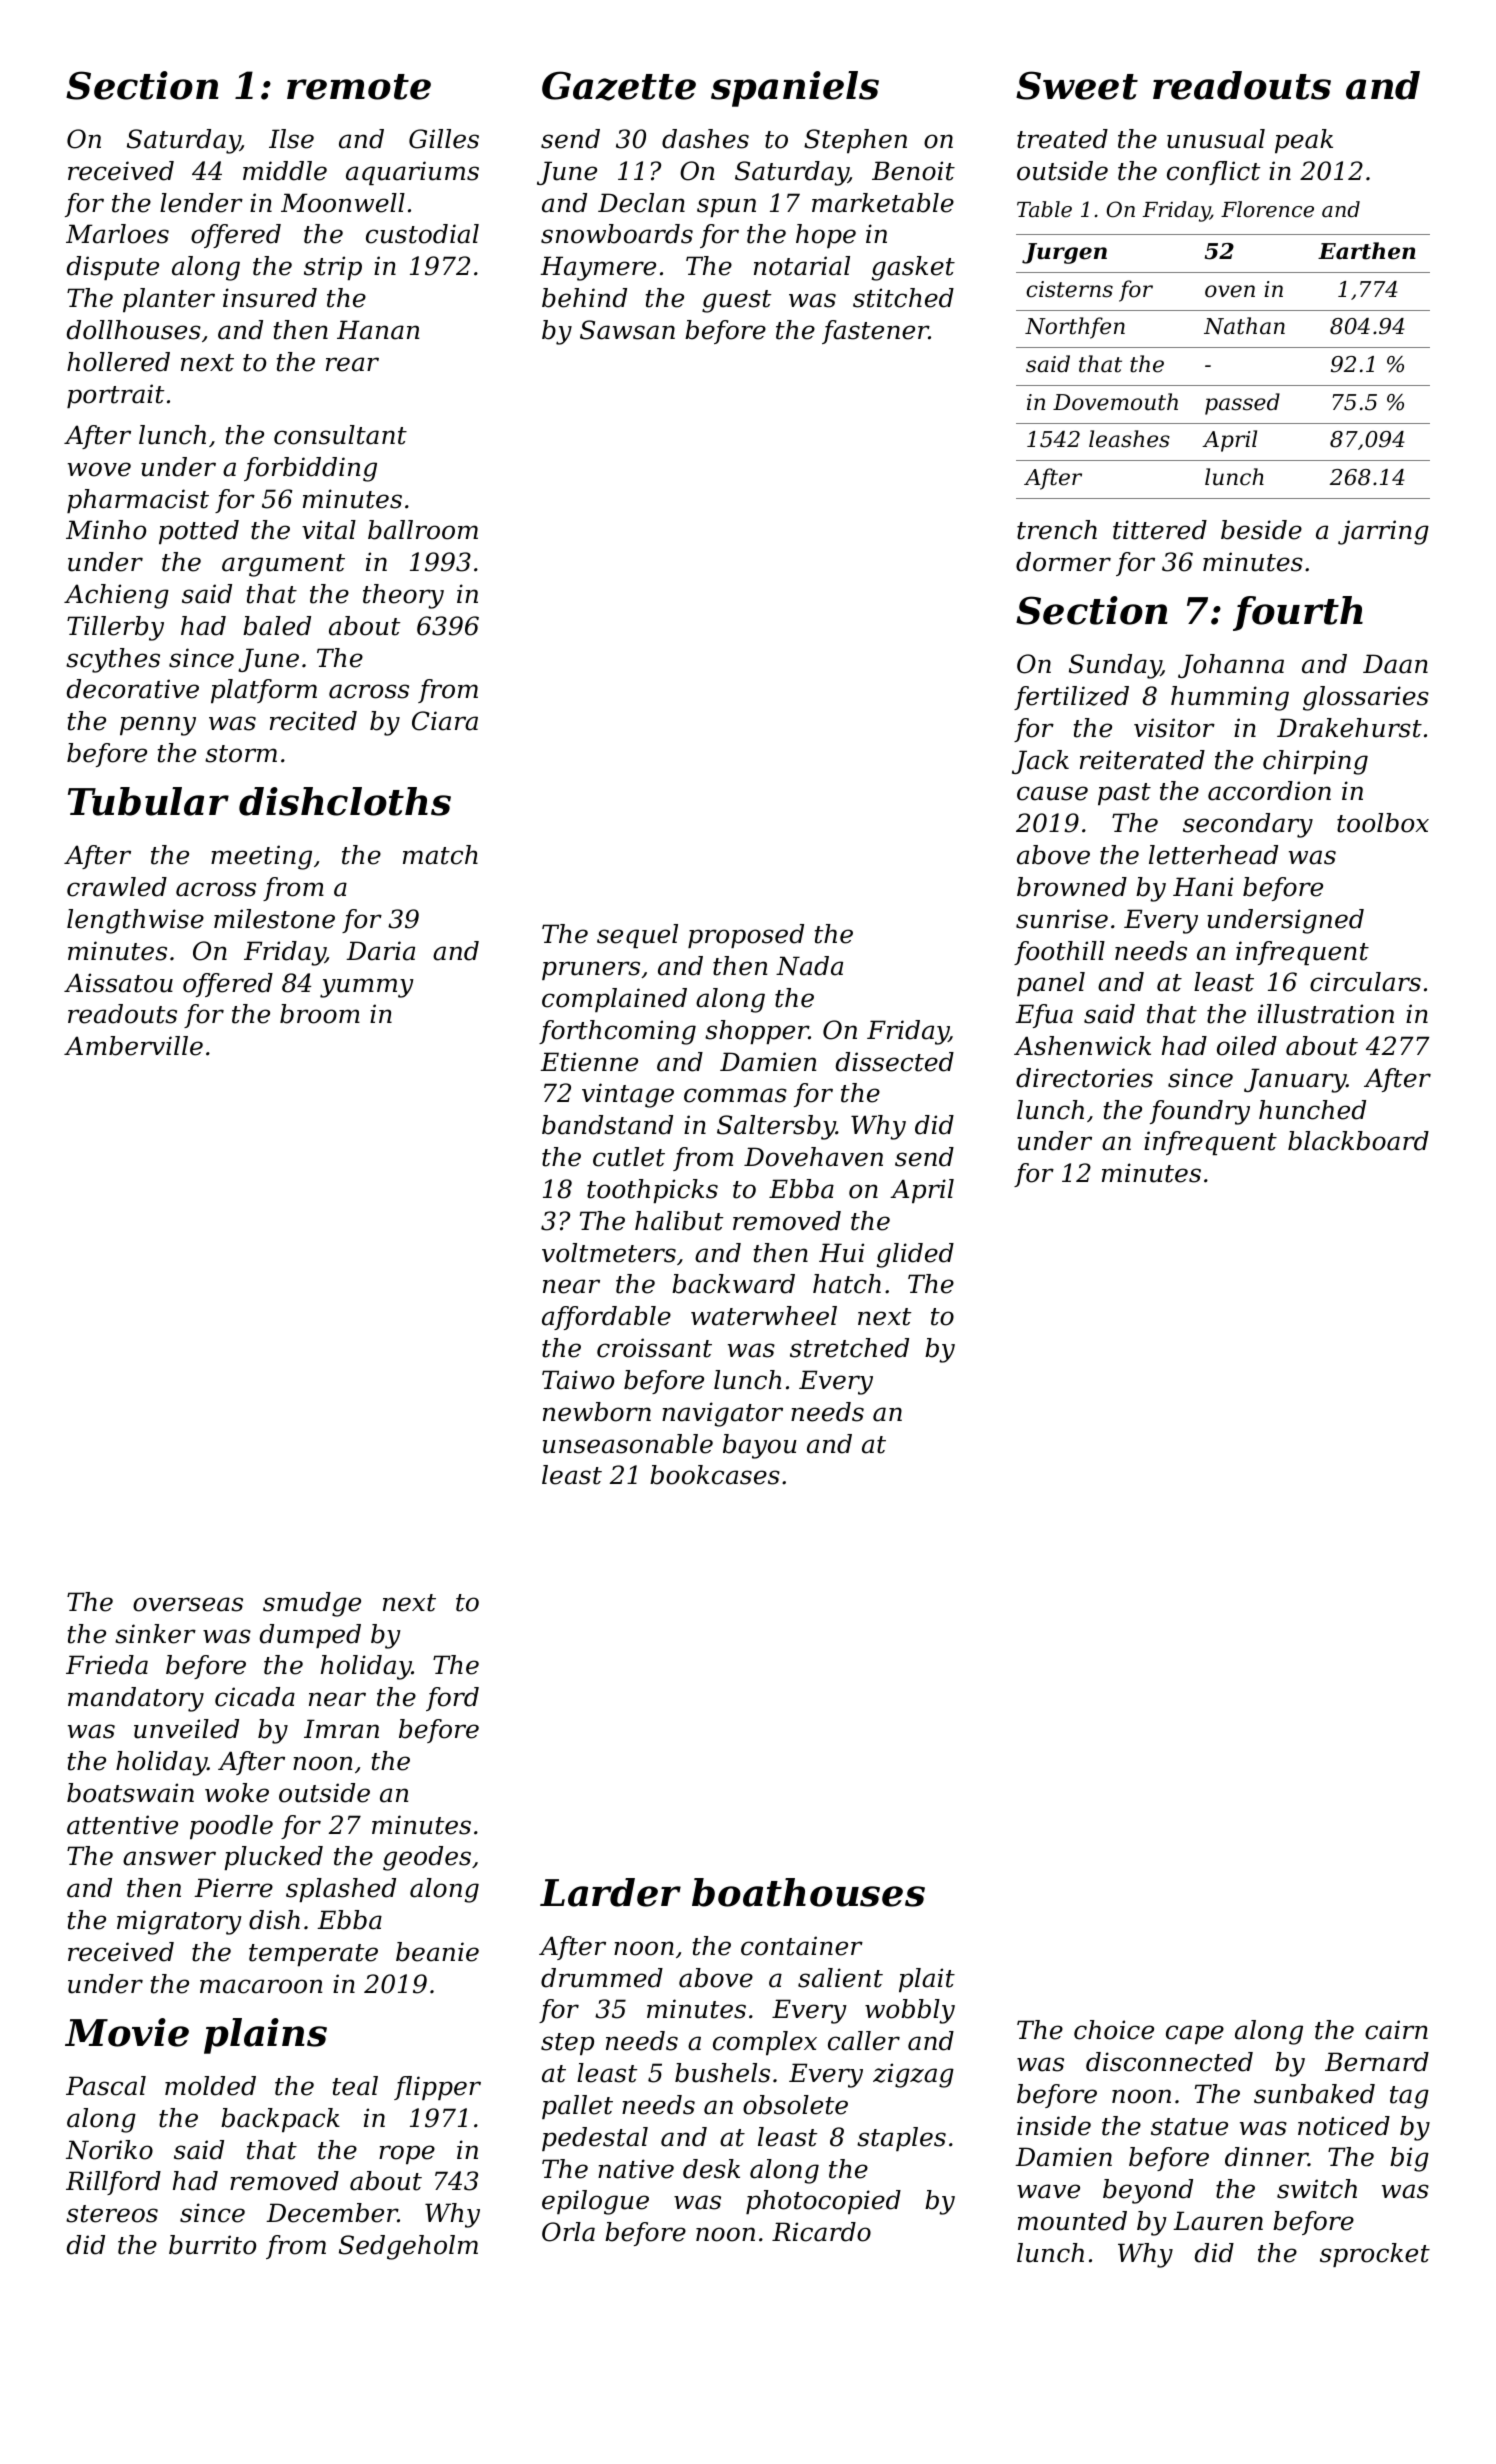  What do you see at coordinates (359, 87) in the image?
I see `remote` at bounding box center [359, 87].
